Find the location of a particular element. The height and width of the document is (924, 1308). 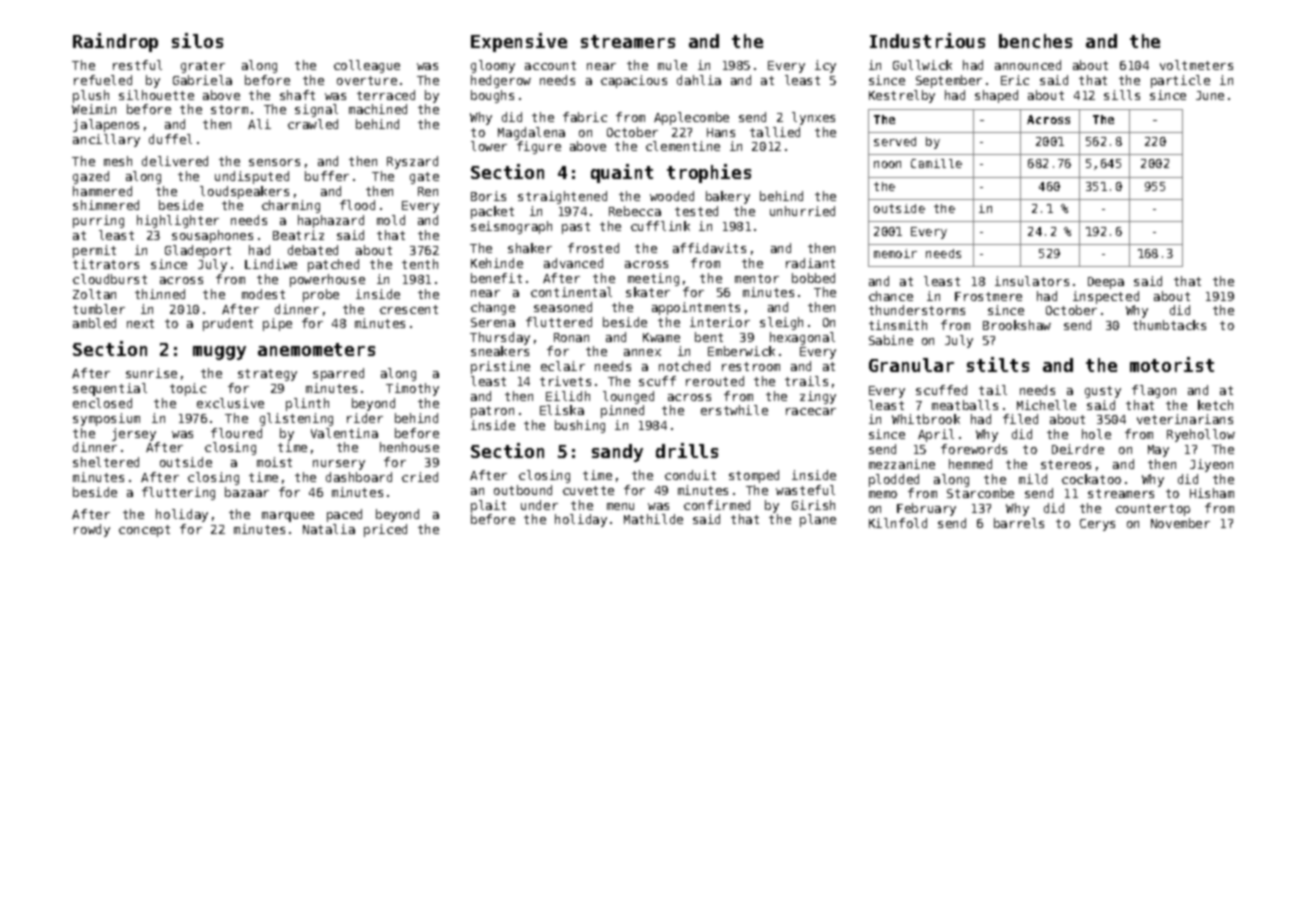

debated is located at coordinates (313, 250).
